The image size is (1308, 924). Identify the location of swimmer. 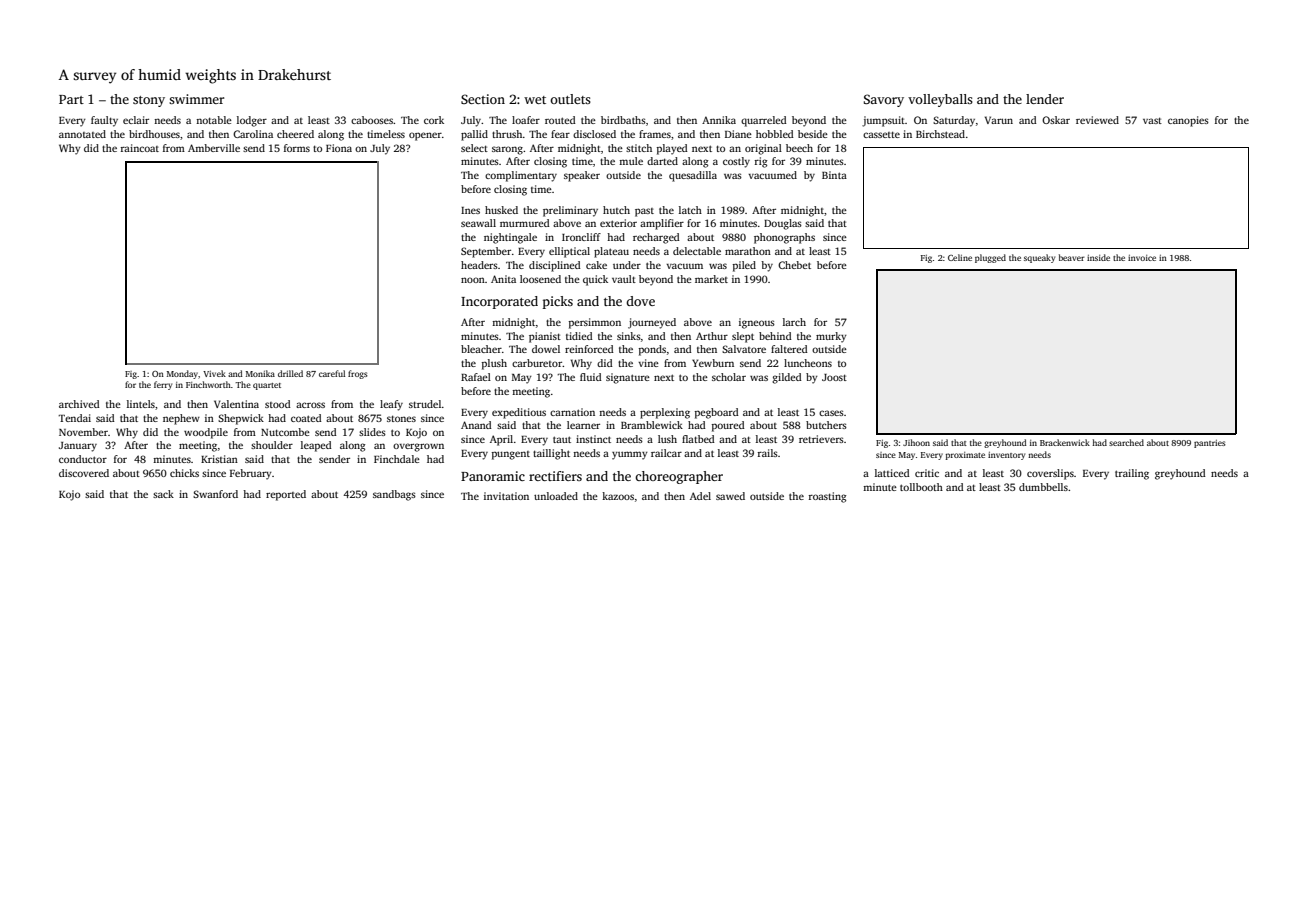
(196, 99).
